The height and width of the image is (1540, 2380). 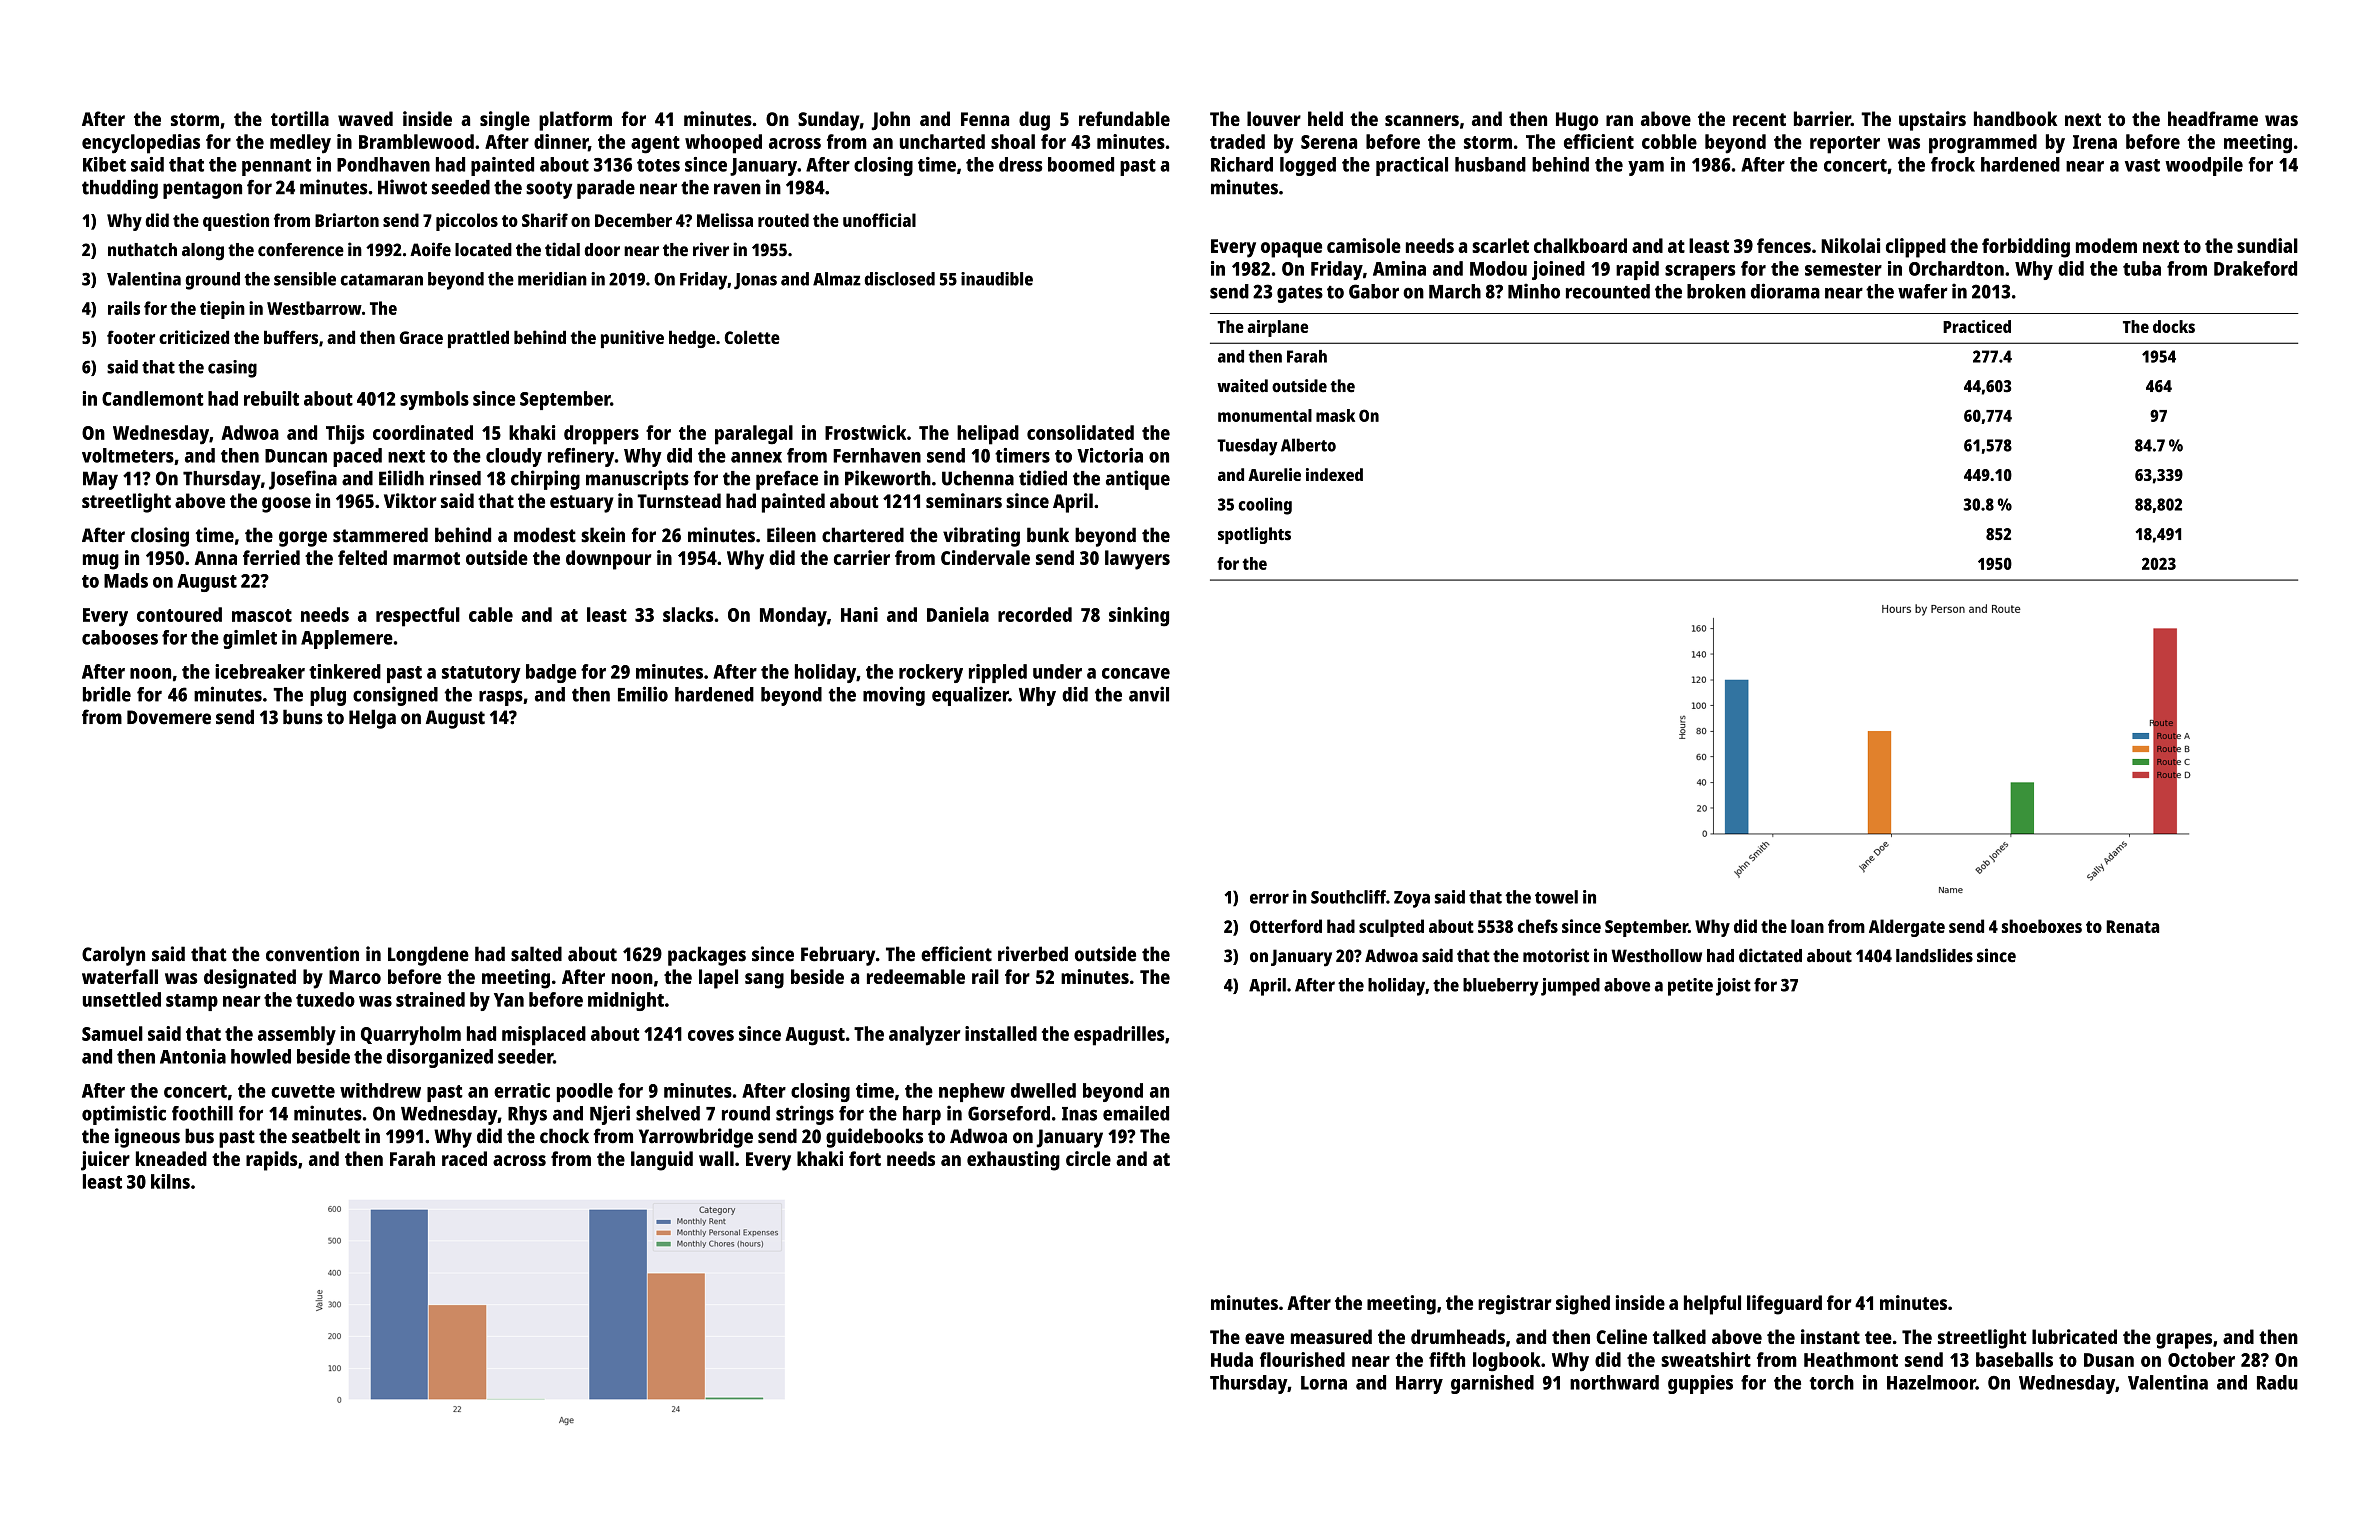 I want to click on baseballs, so click(x=2014, y=1359).
